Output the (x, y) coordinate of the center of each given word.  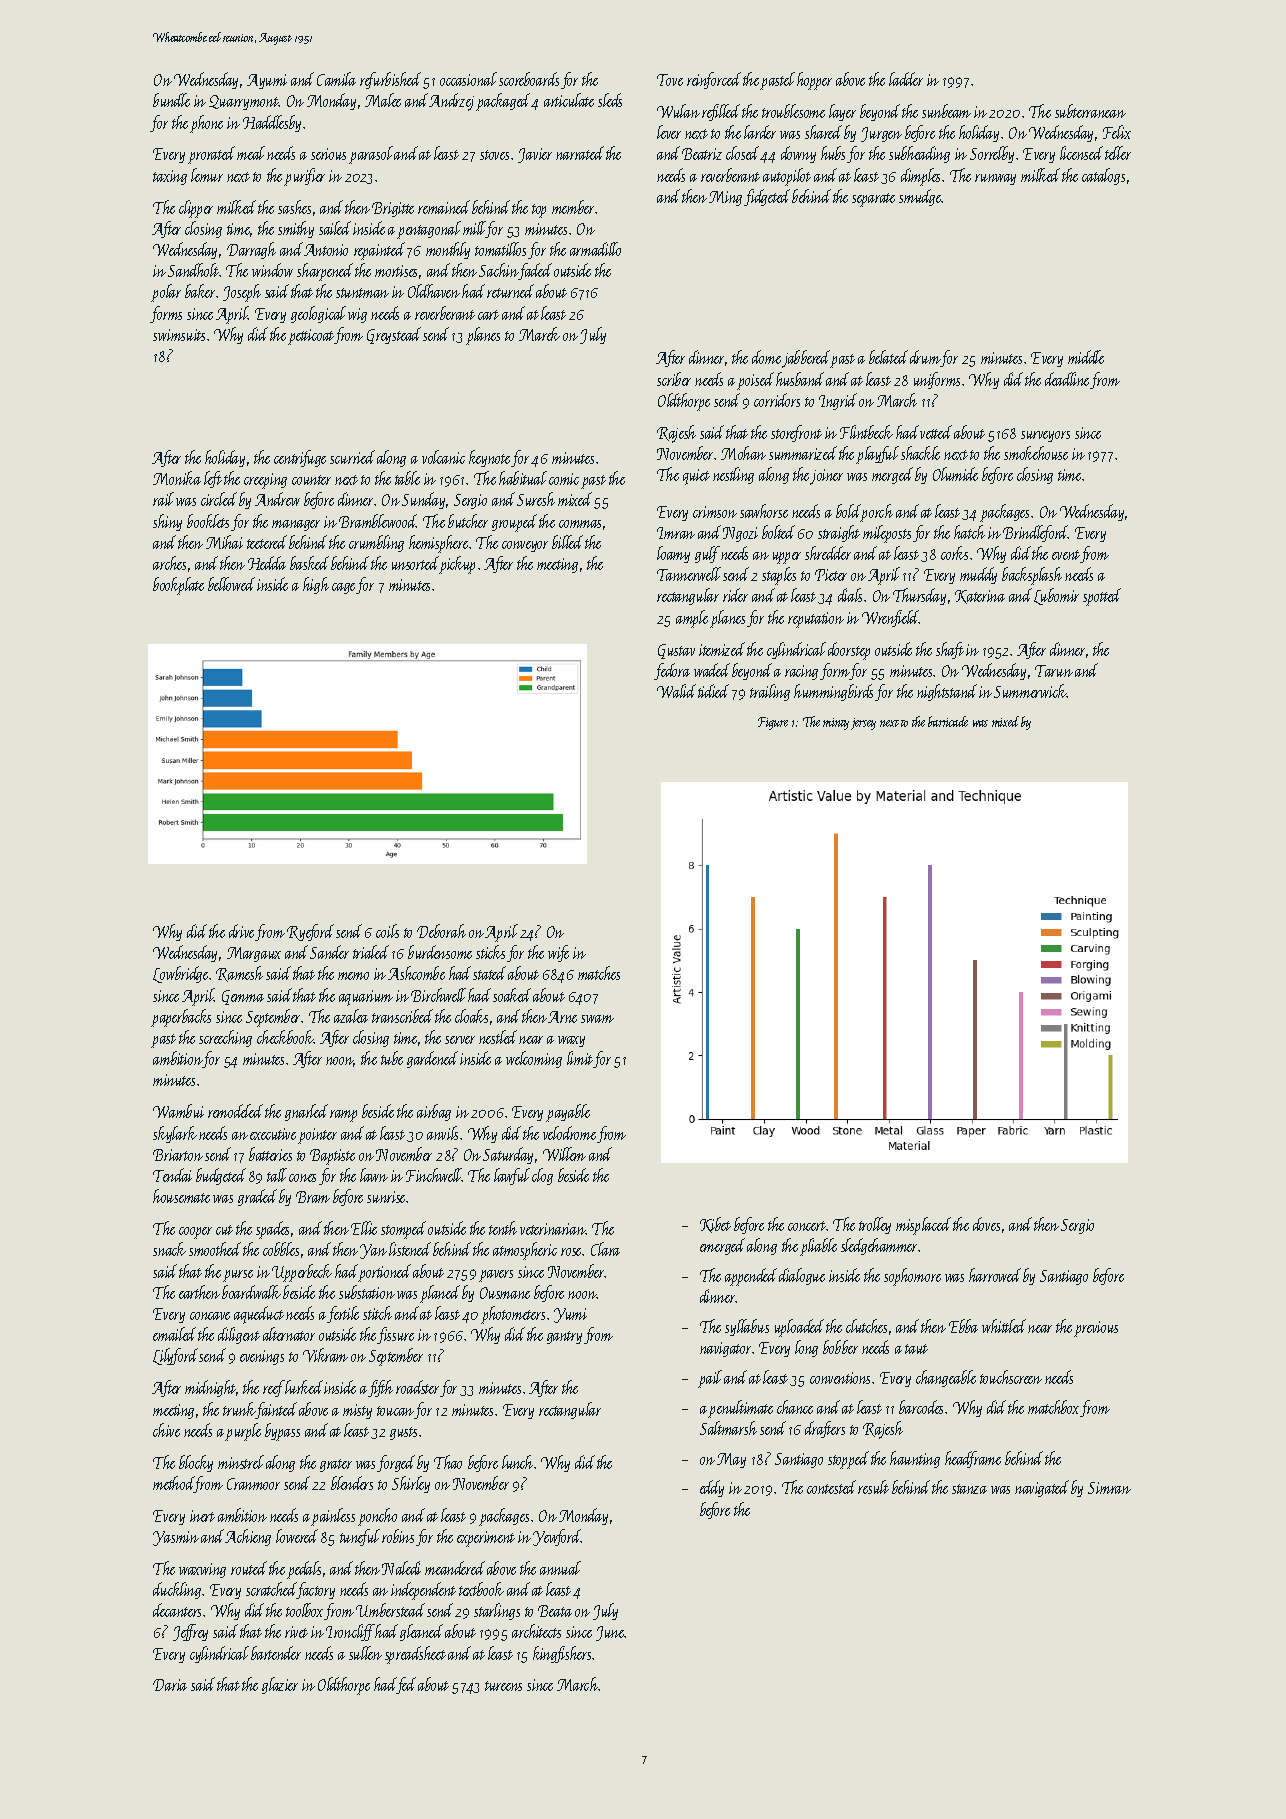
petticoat (311, 337)
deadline (1068, 380)
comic (564, 479)
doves (986, 1224)
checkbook (285, 1037)
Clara (605, 1249)
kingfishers (562, 1654)
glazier (280, 1685)
